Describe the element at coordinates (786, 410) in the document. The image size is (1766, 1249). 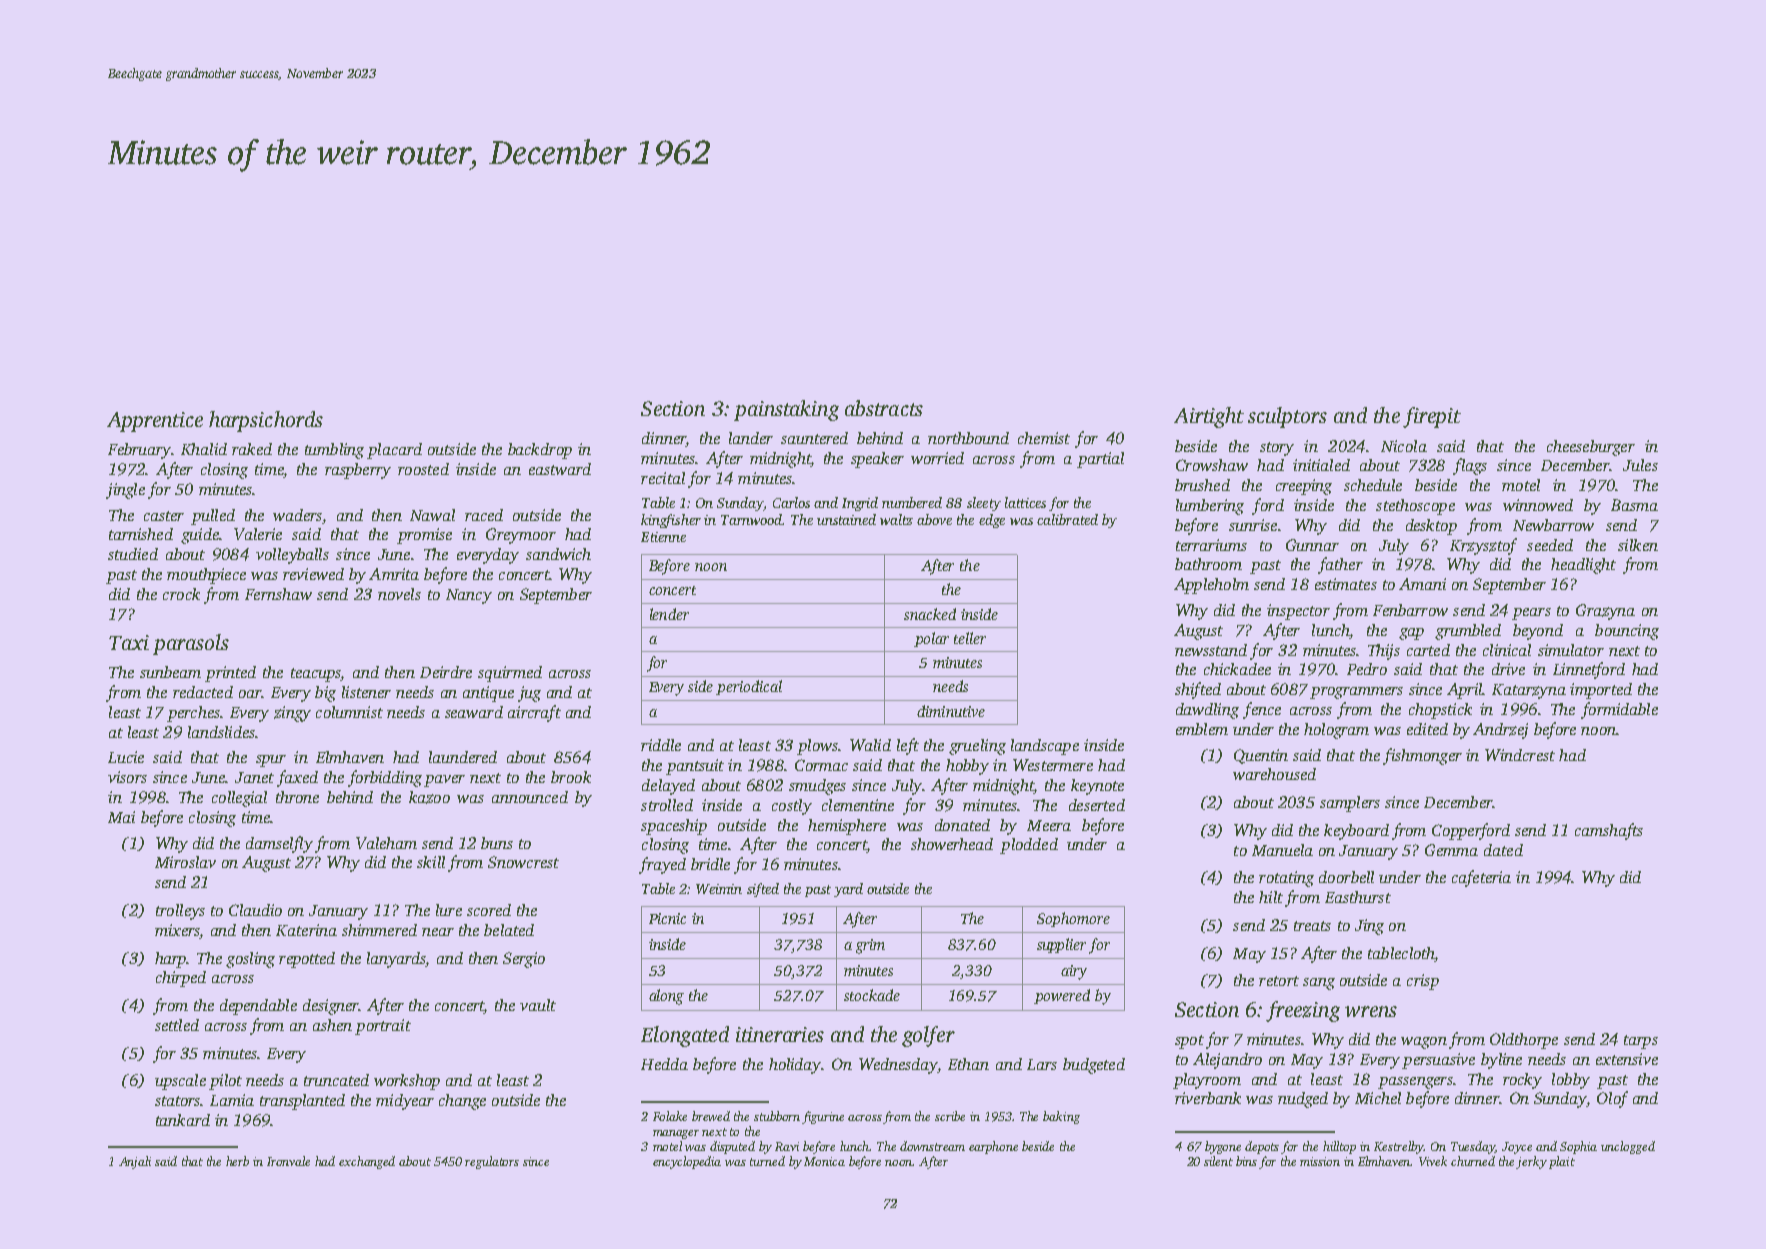
I see `painstaking` at that location.
